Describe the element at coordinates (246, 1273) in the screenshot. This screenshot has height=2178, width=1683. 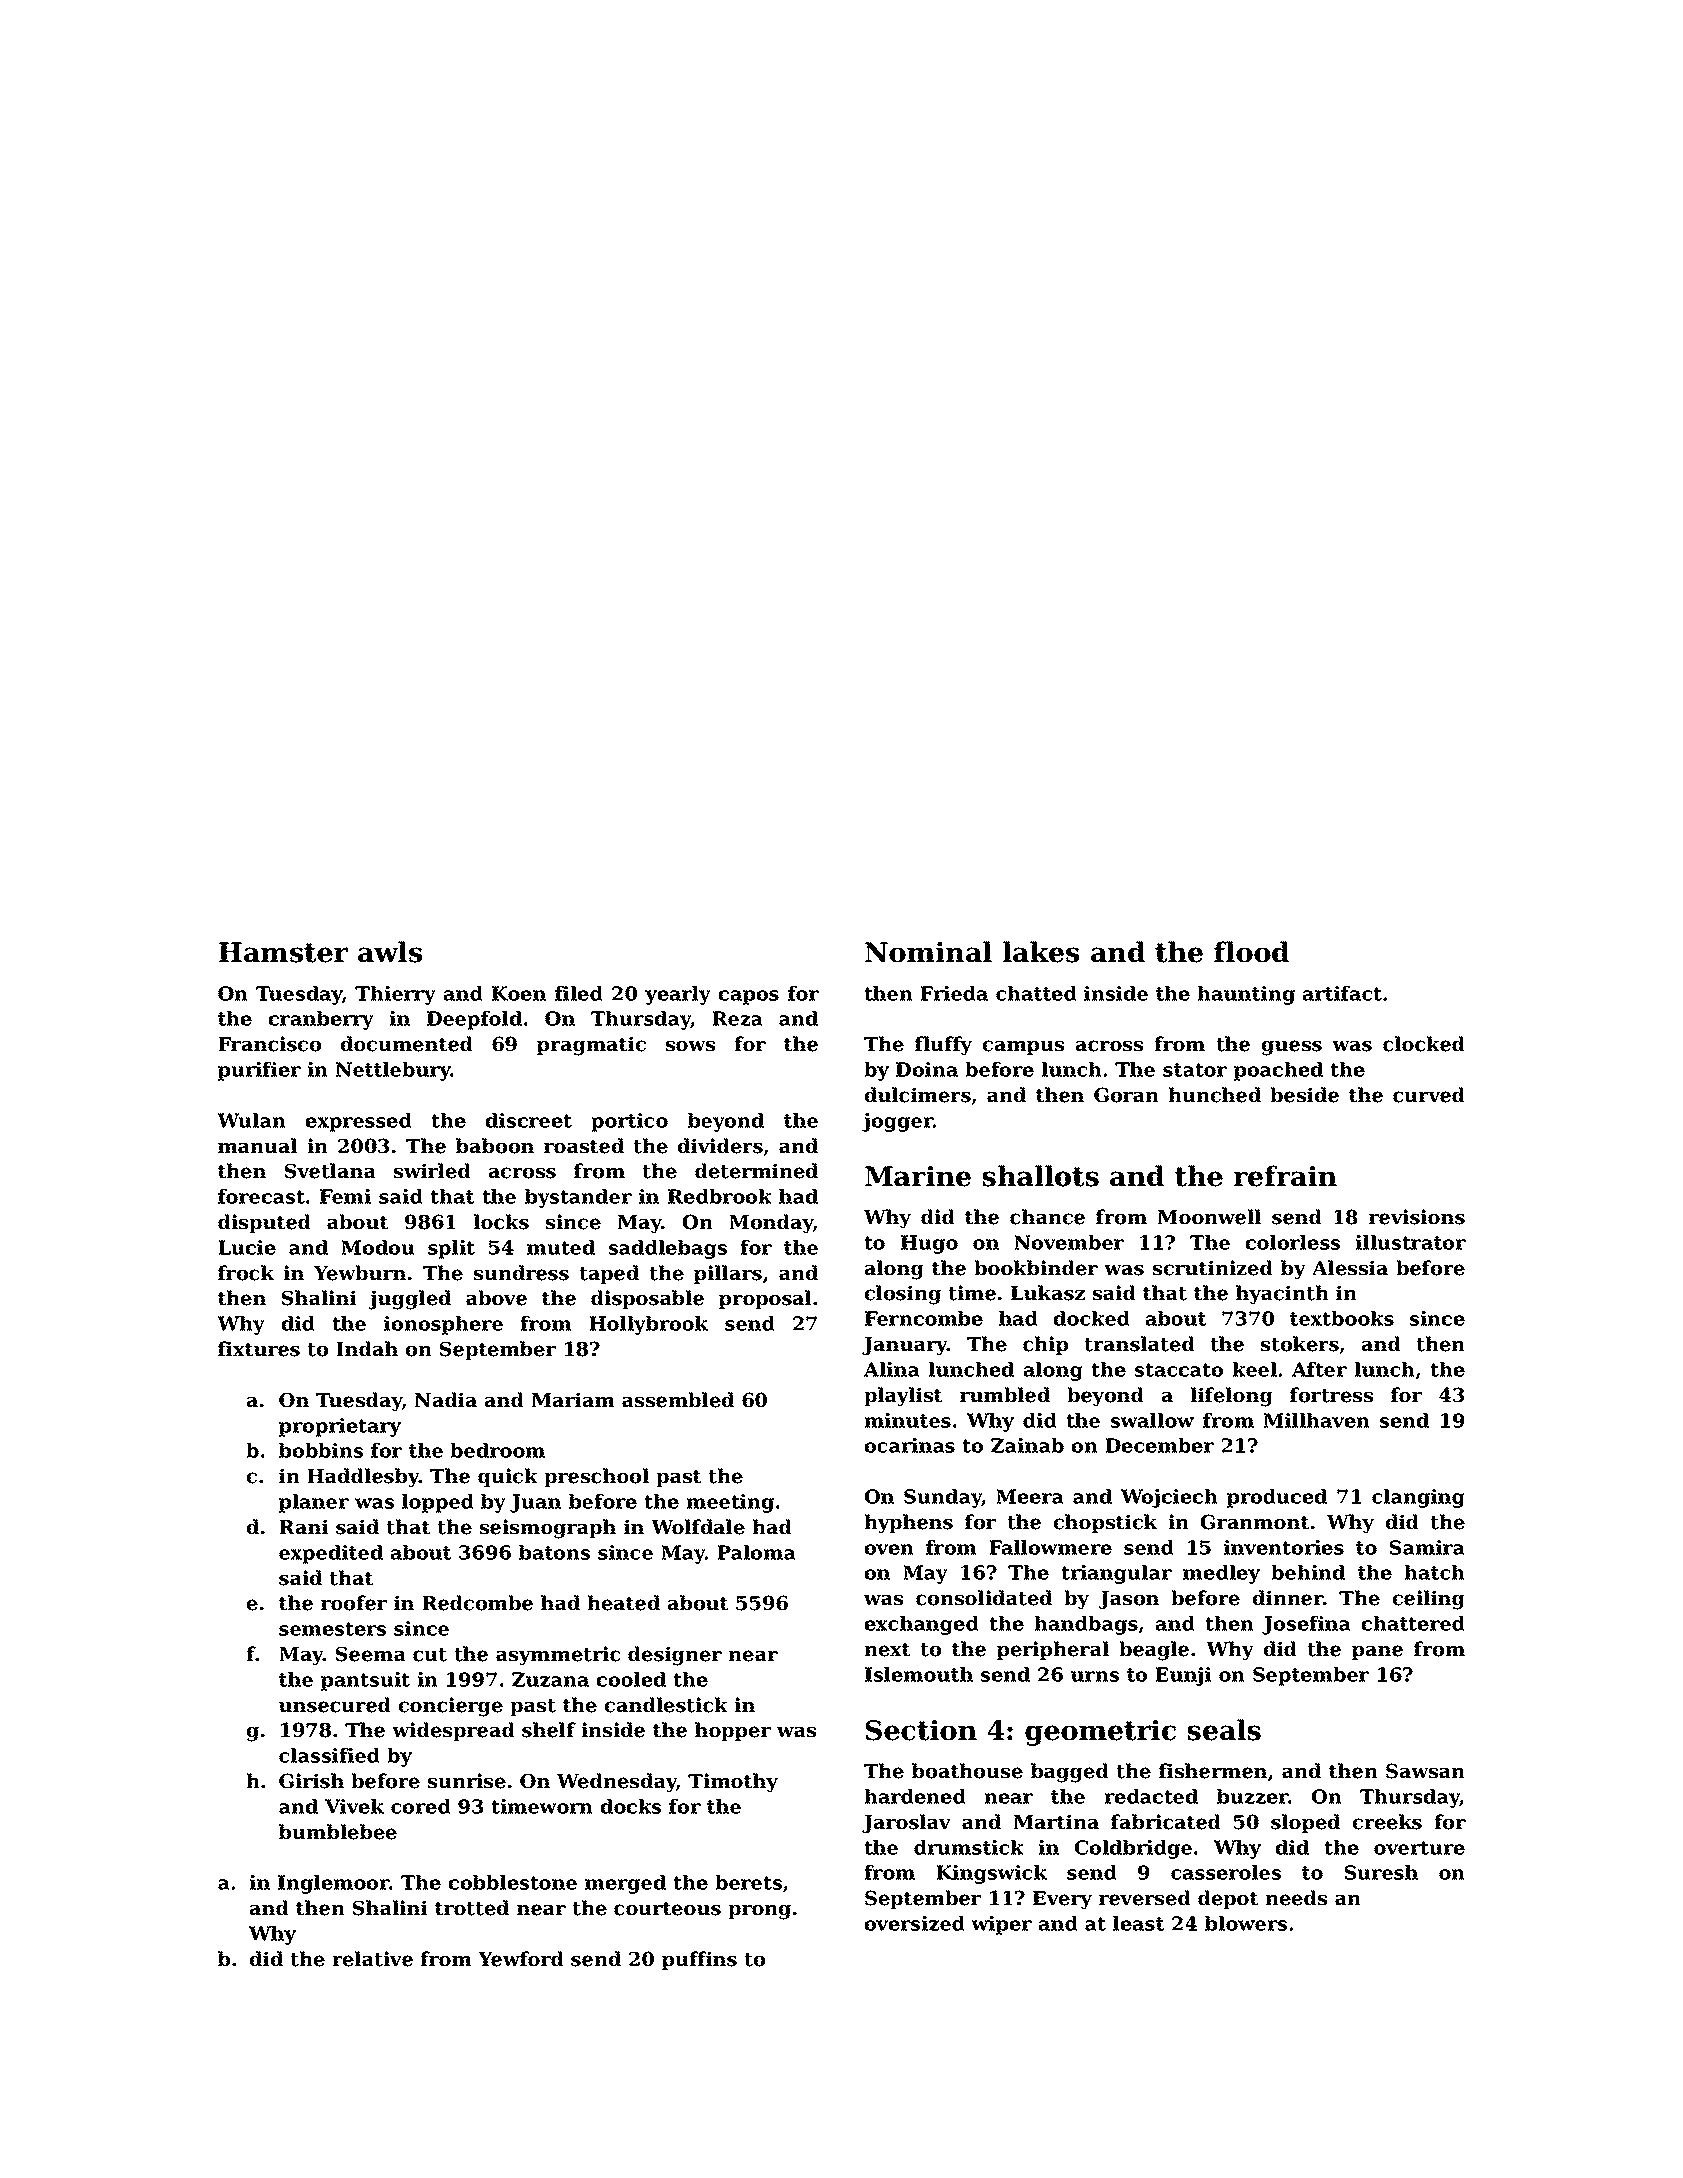
I see `frock` at that location.
